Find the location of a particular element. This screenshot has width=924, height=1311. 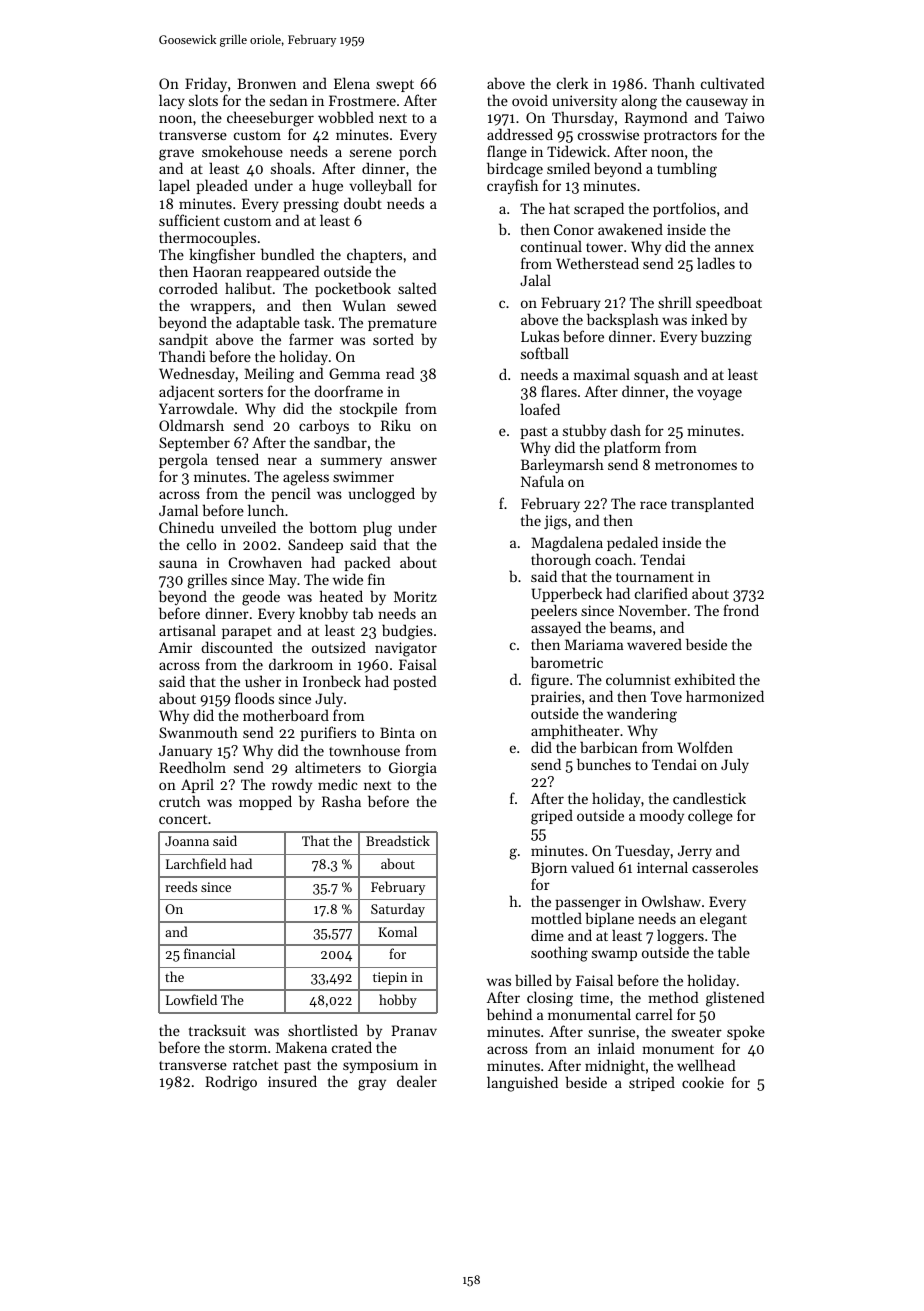

unclogged is located at coordinates (382, 495).
